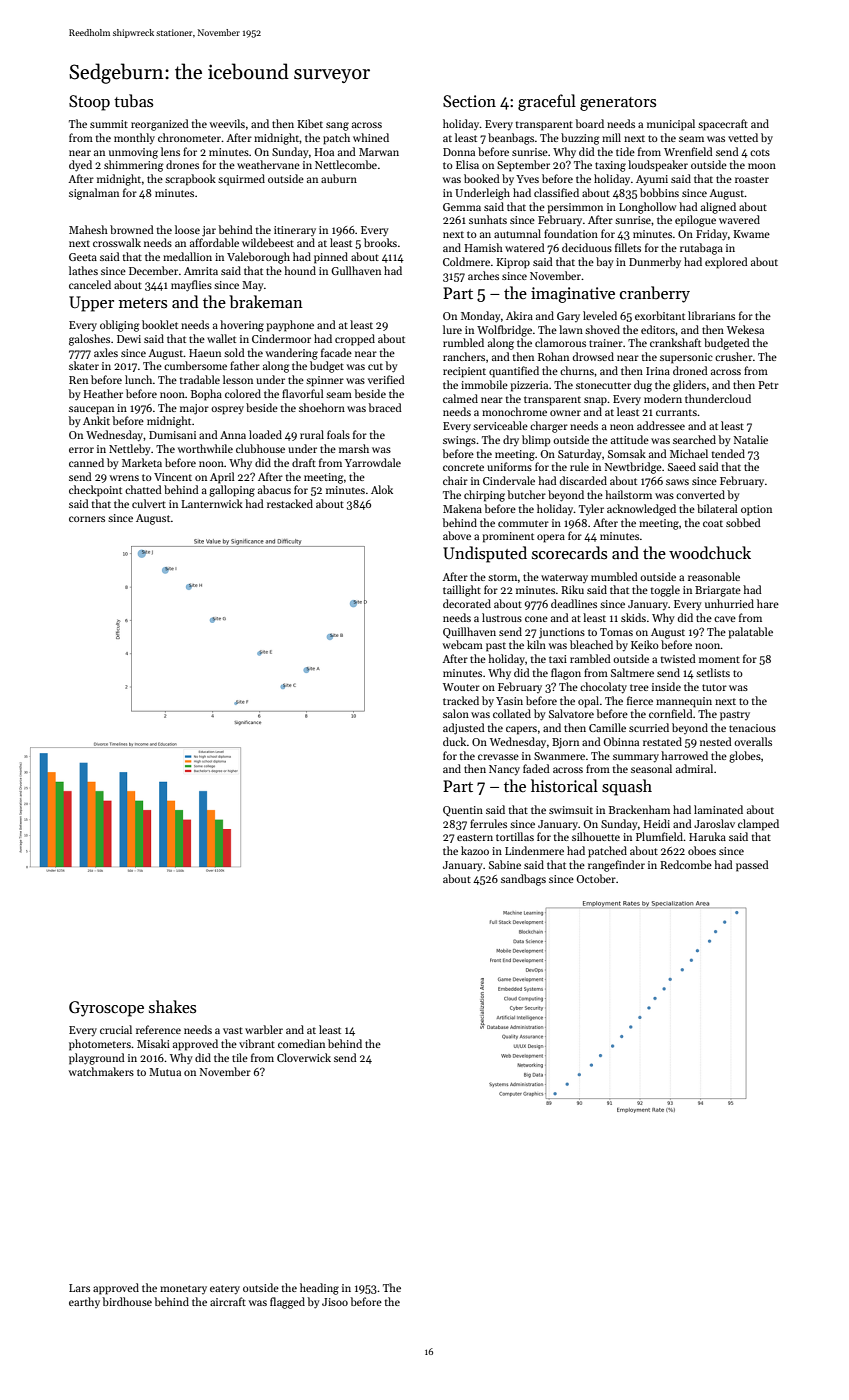 The width and height of the screenshot is (849, 1400). What do you see at coordinates (228, 1301) in the screenshot?
I see `aircraft` at bounding box center [228, 1301].
